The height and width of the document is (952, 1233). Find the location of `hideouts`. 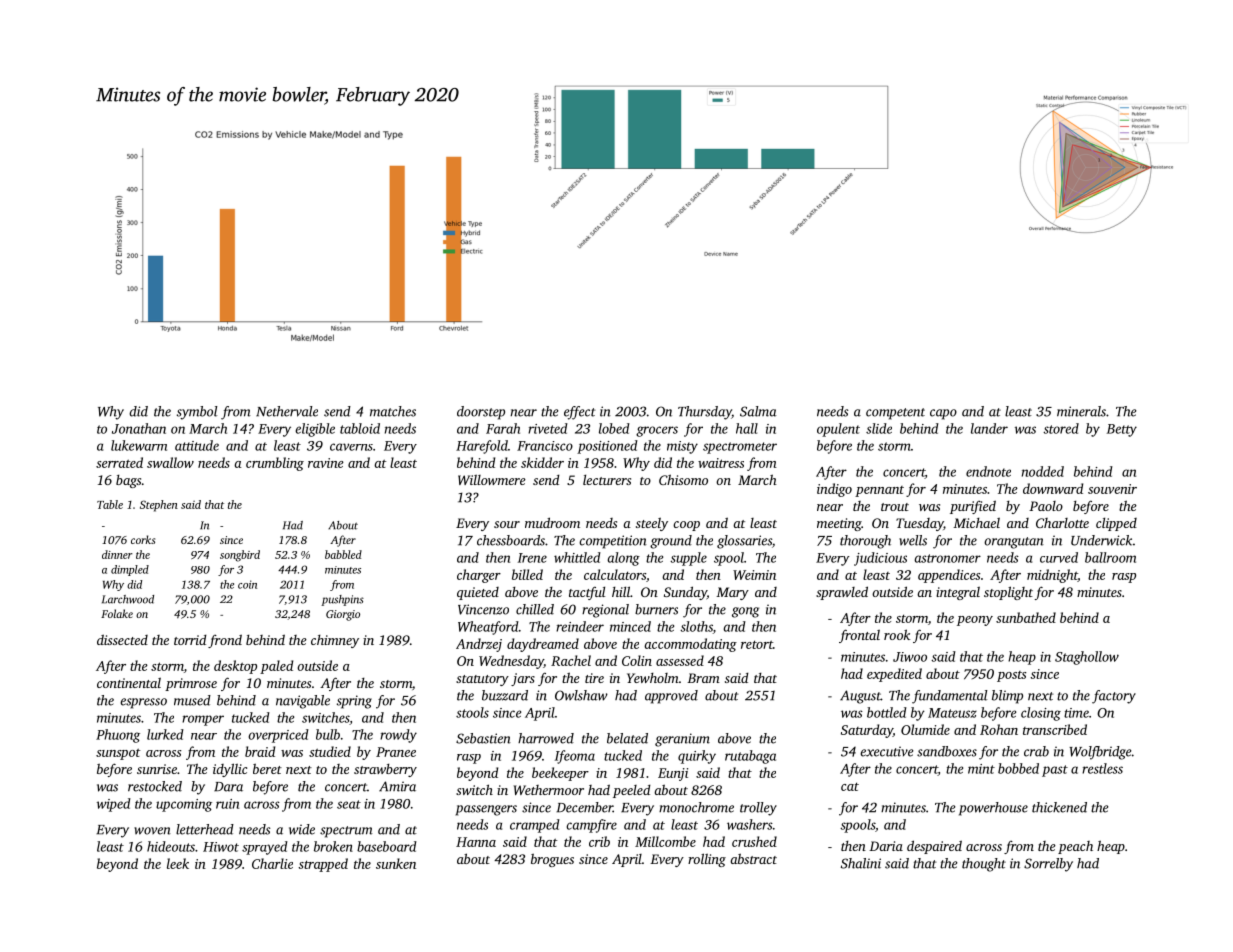

hideouts is located at coordinates (171, 846).
